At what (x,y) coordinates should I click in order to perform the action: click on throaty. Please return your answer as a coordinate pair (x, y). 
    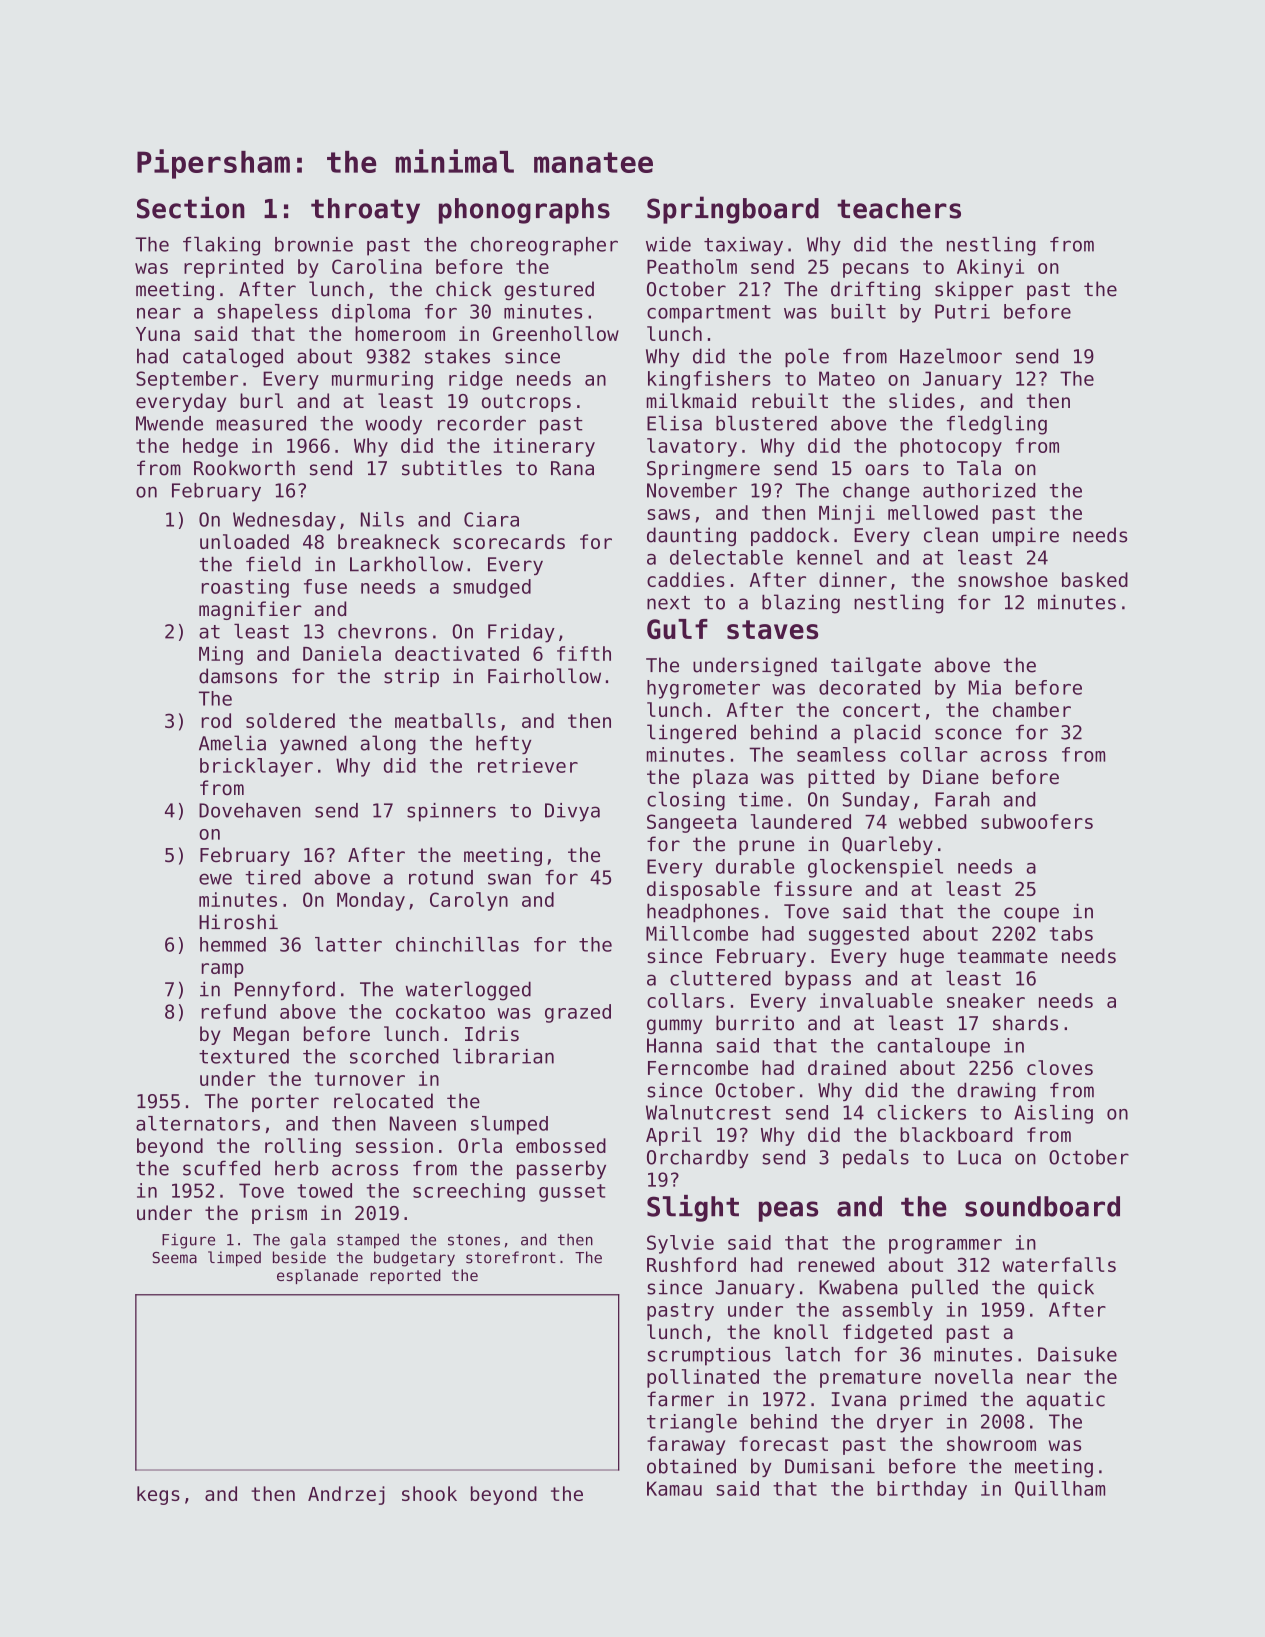
    Looking at the image, I should click on (365, 211).
